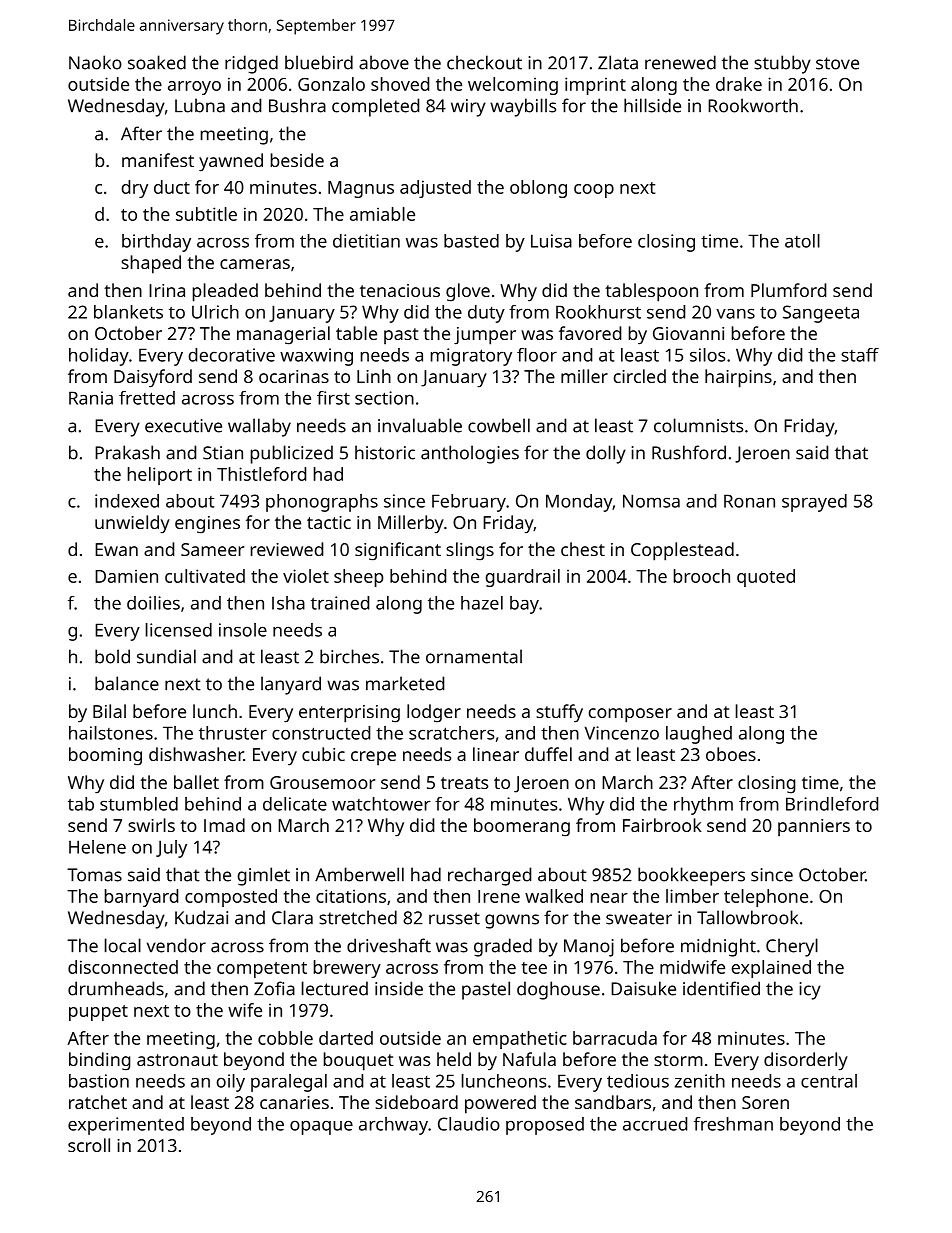  What do you see at coordinates (99, 1061) in the document?
I see `binding` at bounding box center [99, 1061].
